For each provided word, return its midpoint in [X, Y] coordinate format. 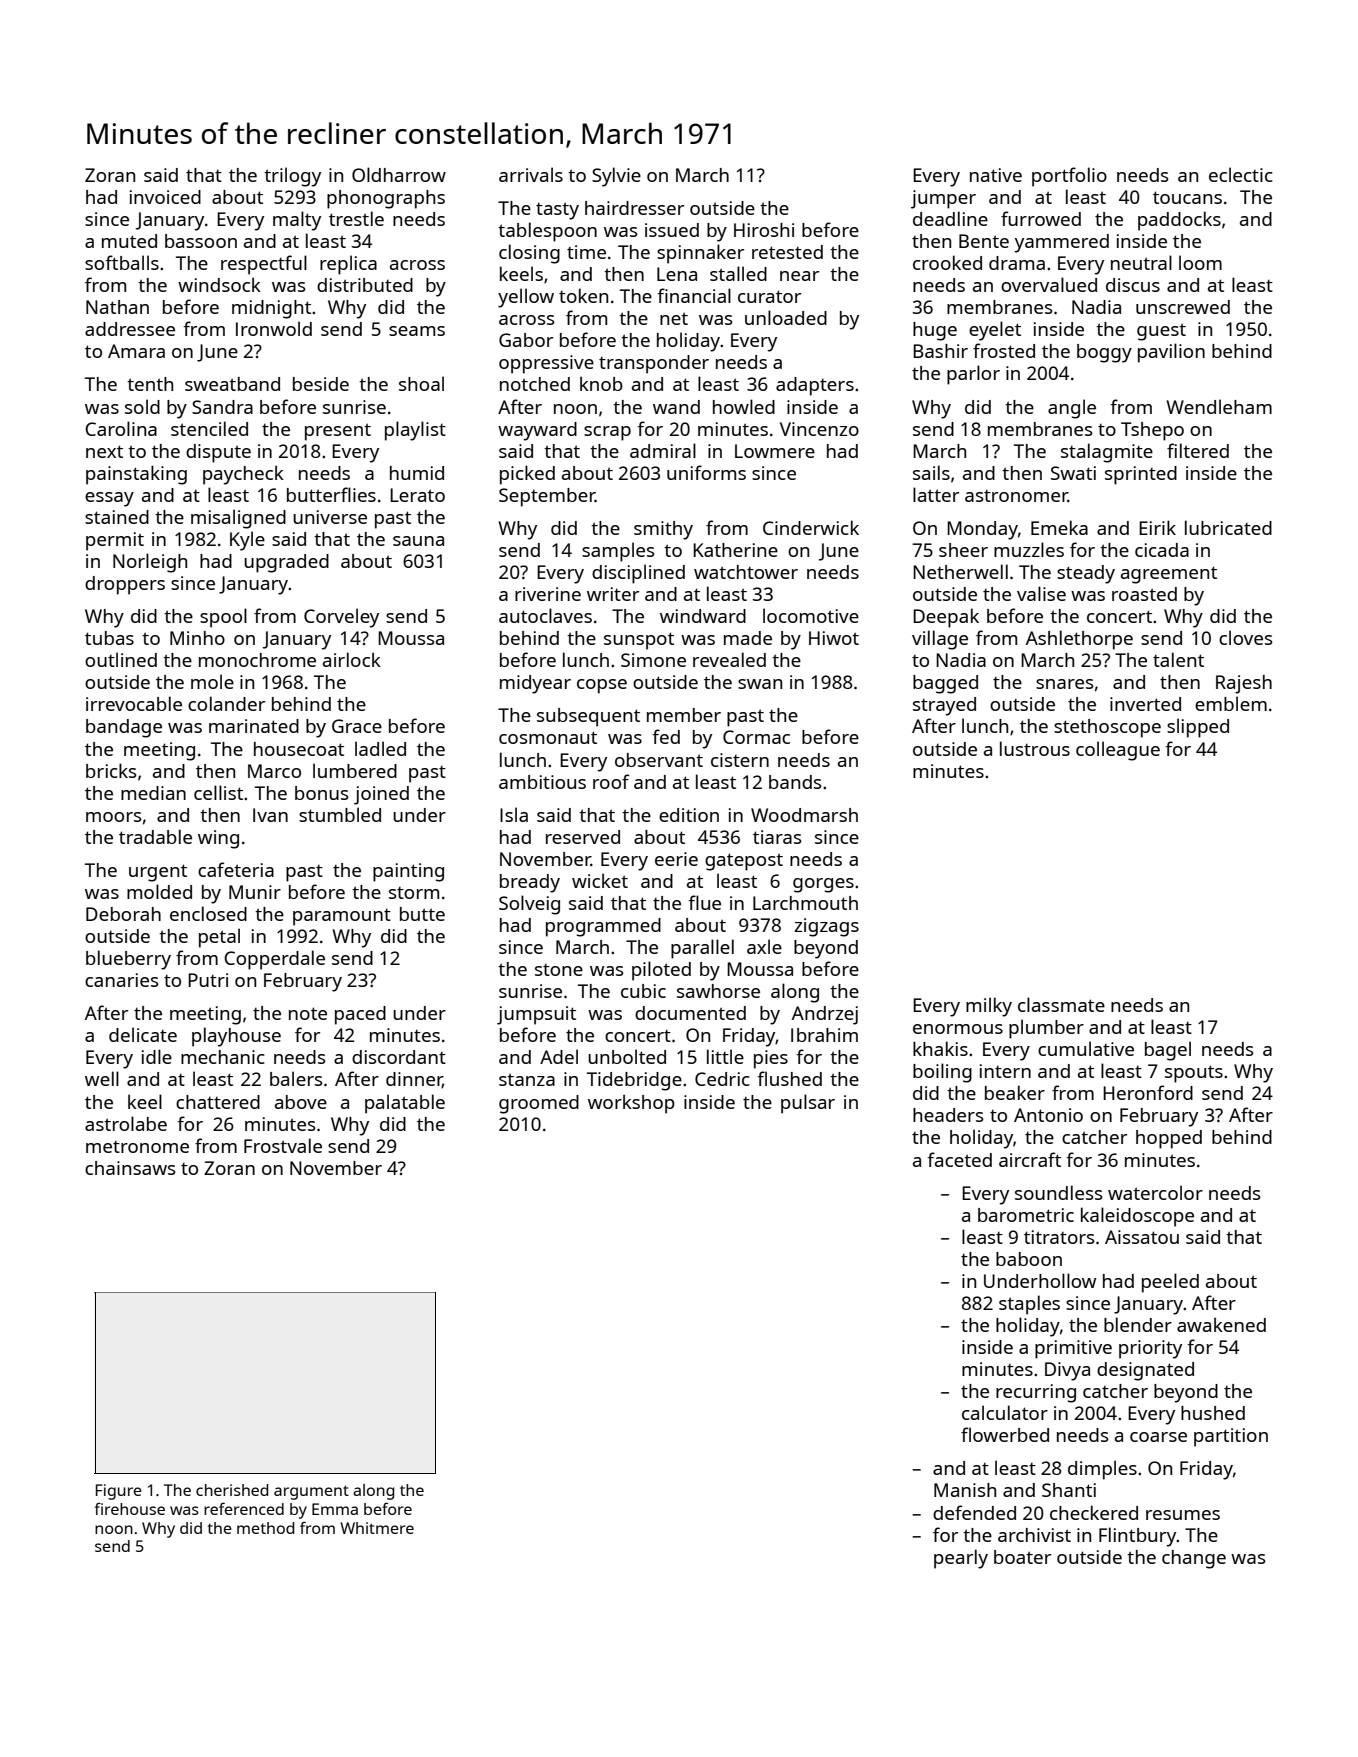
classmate [1061, 1004]
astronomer [1016, 496]
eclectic [1241, 174]
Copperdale [274, 960]
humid [417, 473]
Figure [119, 1492]
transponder [654, 364]
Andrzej [825, 1015]
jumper [943, 199]
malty [297, 221]
